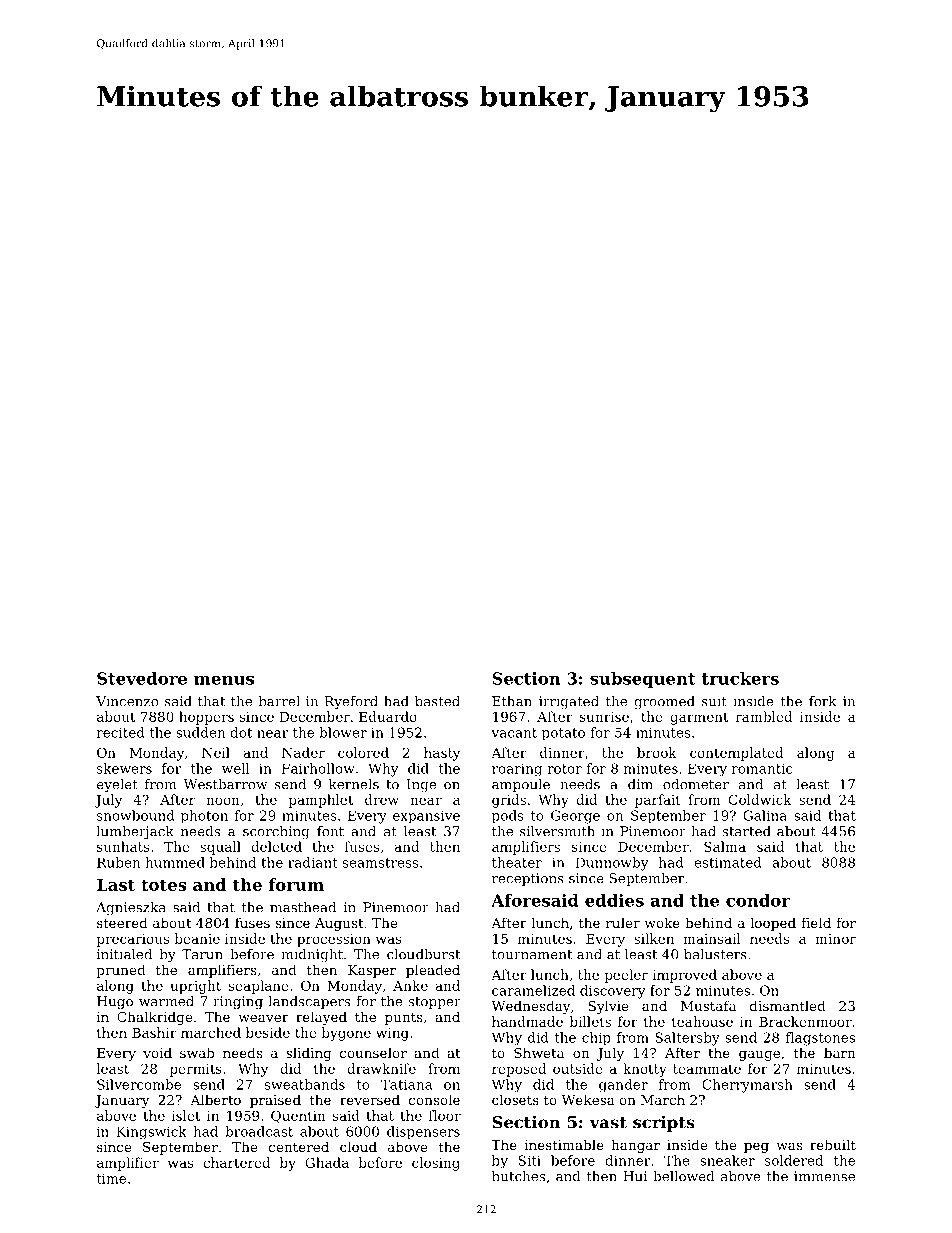  What do you see at coordinates (640, 784) in the page?
I see `dim` at bounding box center [640, 784].
